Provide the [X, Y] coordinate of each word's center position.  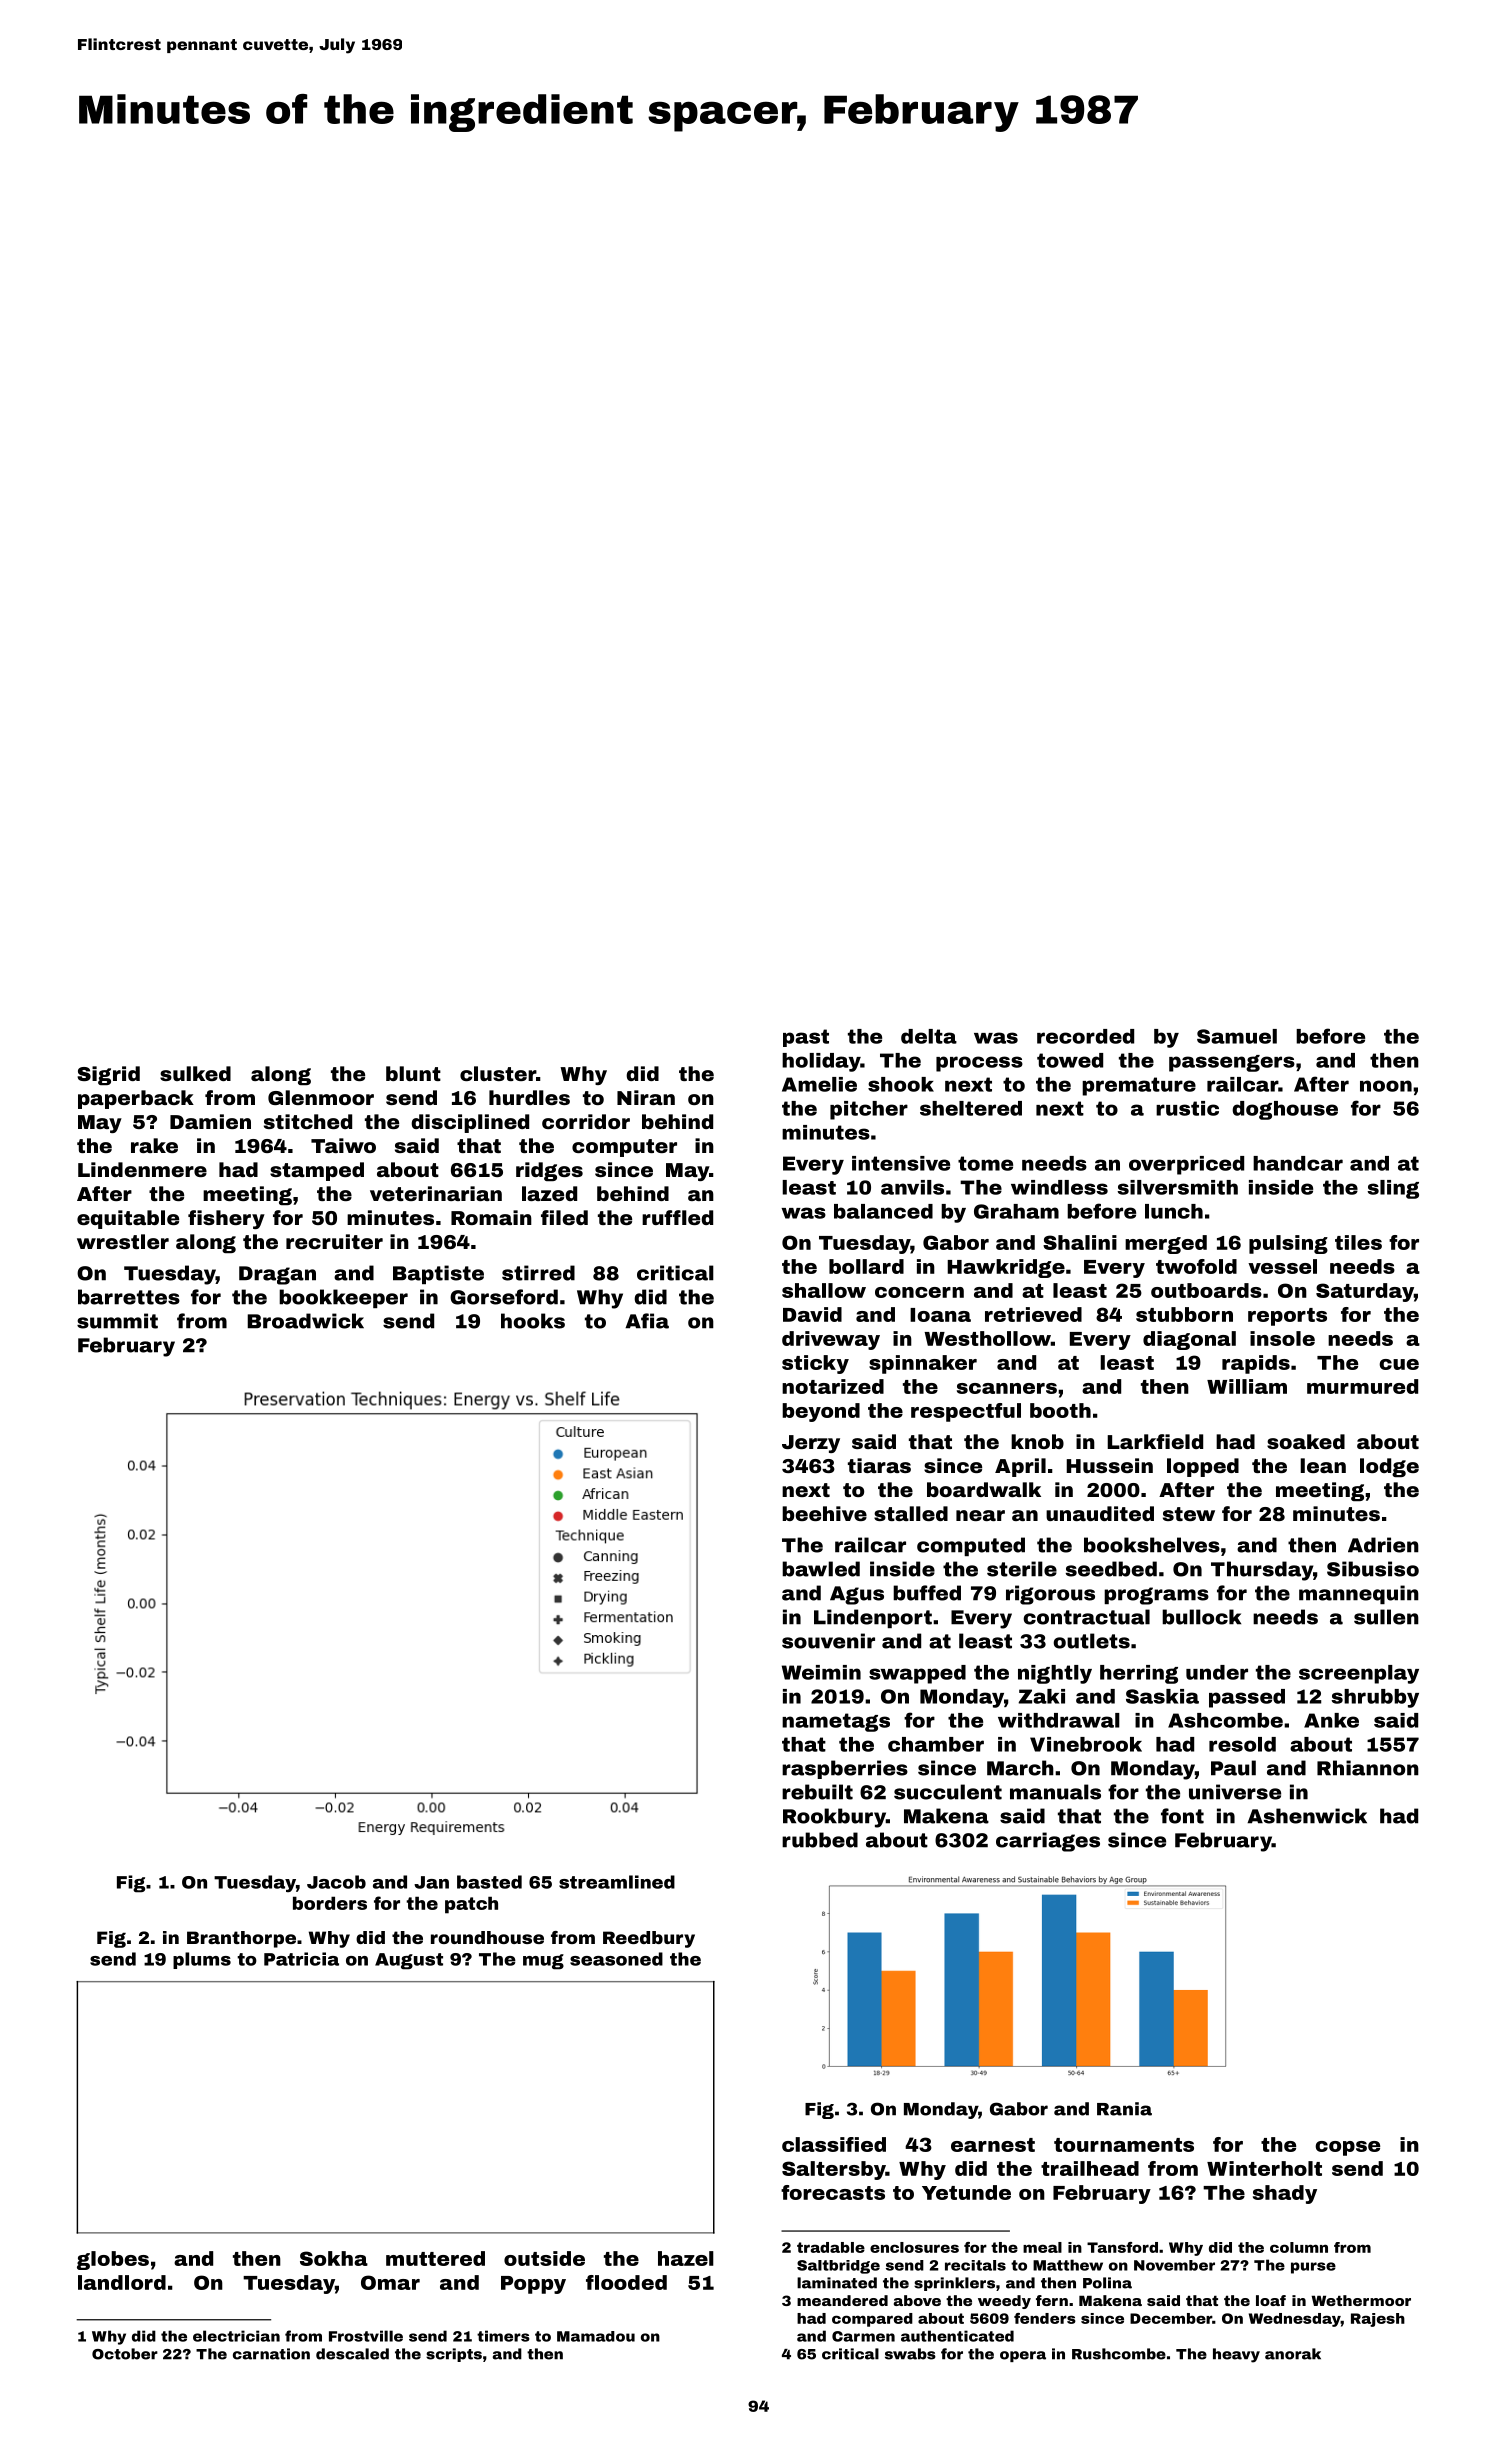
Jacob [336, 1882]
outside [544, 2258]
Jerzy [811, 1444]
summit [117, 1321]
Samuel [1237, 1036]
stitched [308, 1121]
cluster [498, 1073]
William [1247, 1386]
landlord [122, 2282]
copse [1347, 2148]
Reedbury [649, 1939]
